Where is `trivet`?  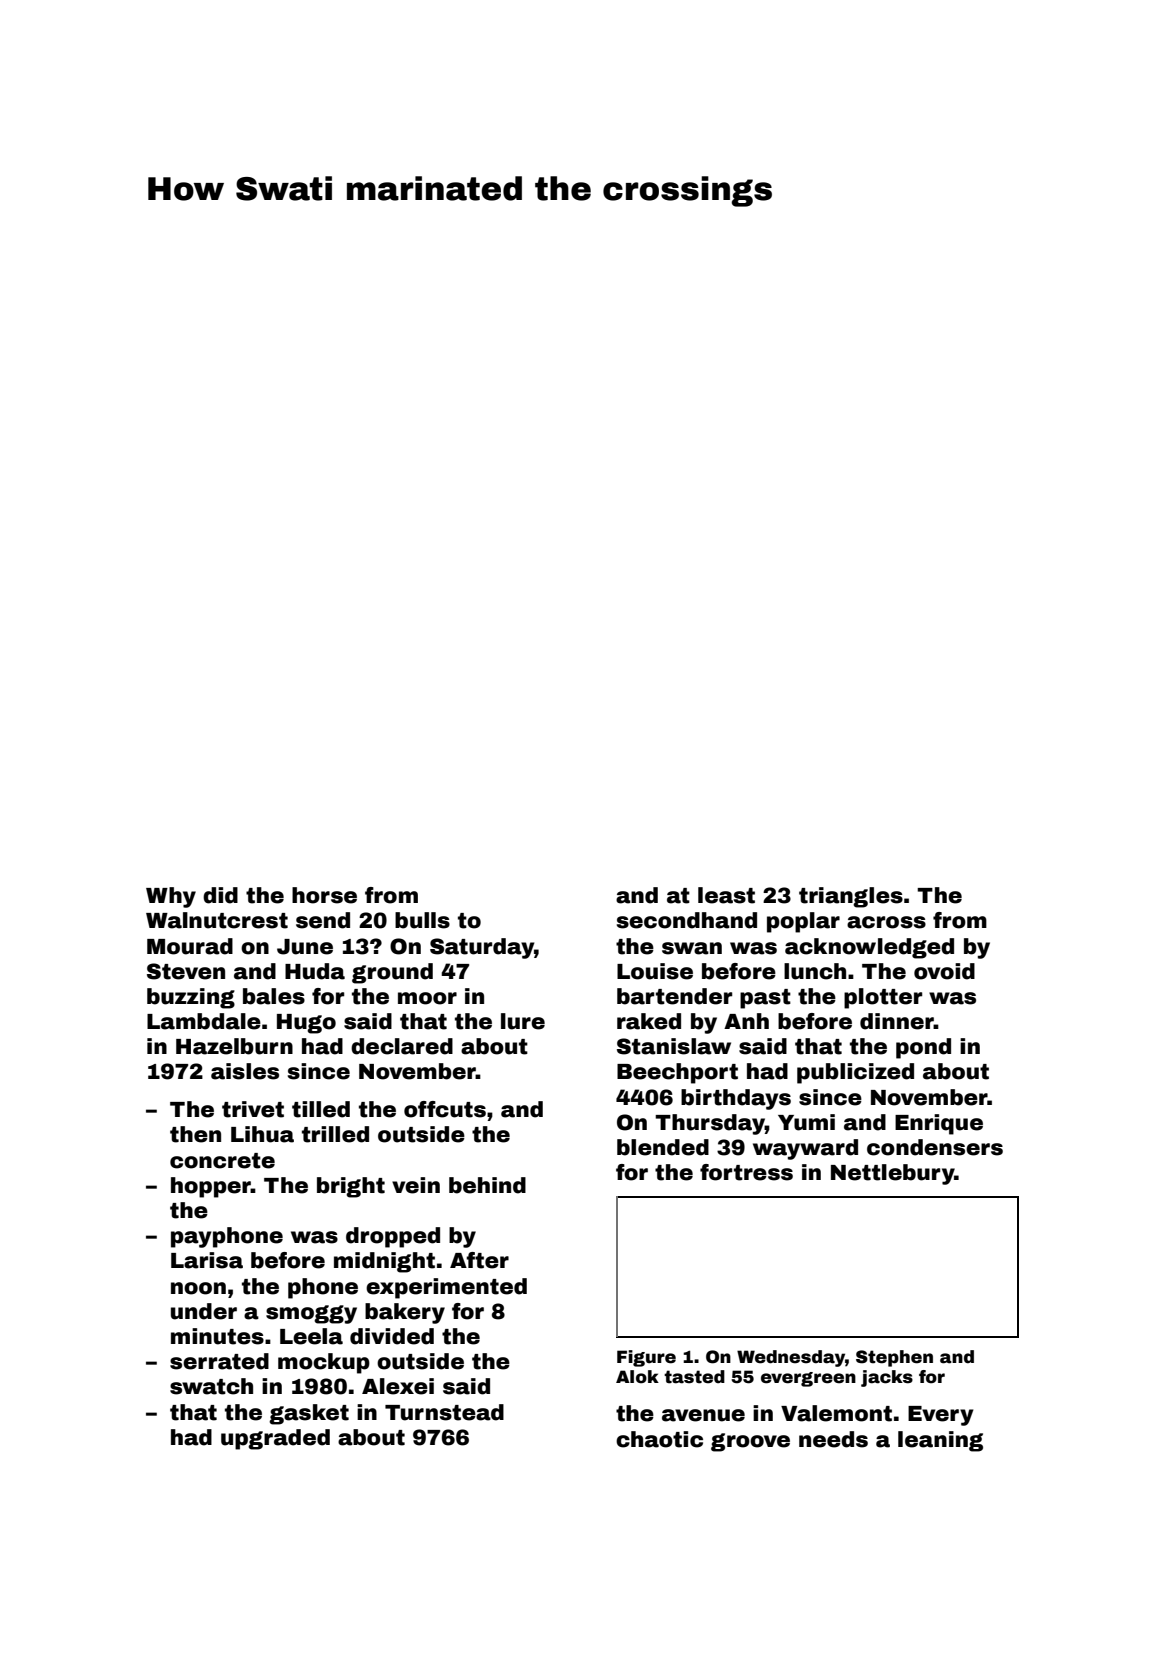 trivet is located at coordinates (253, 1109).
